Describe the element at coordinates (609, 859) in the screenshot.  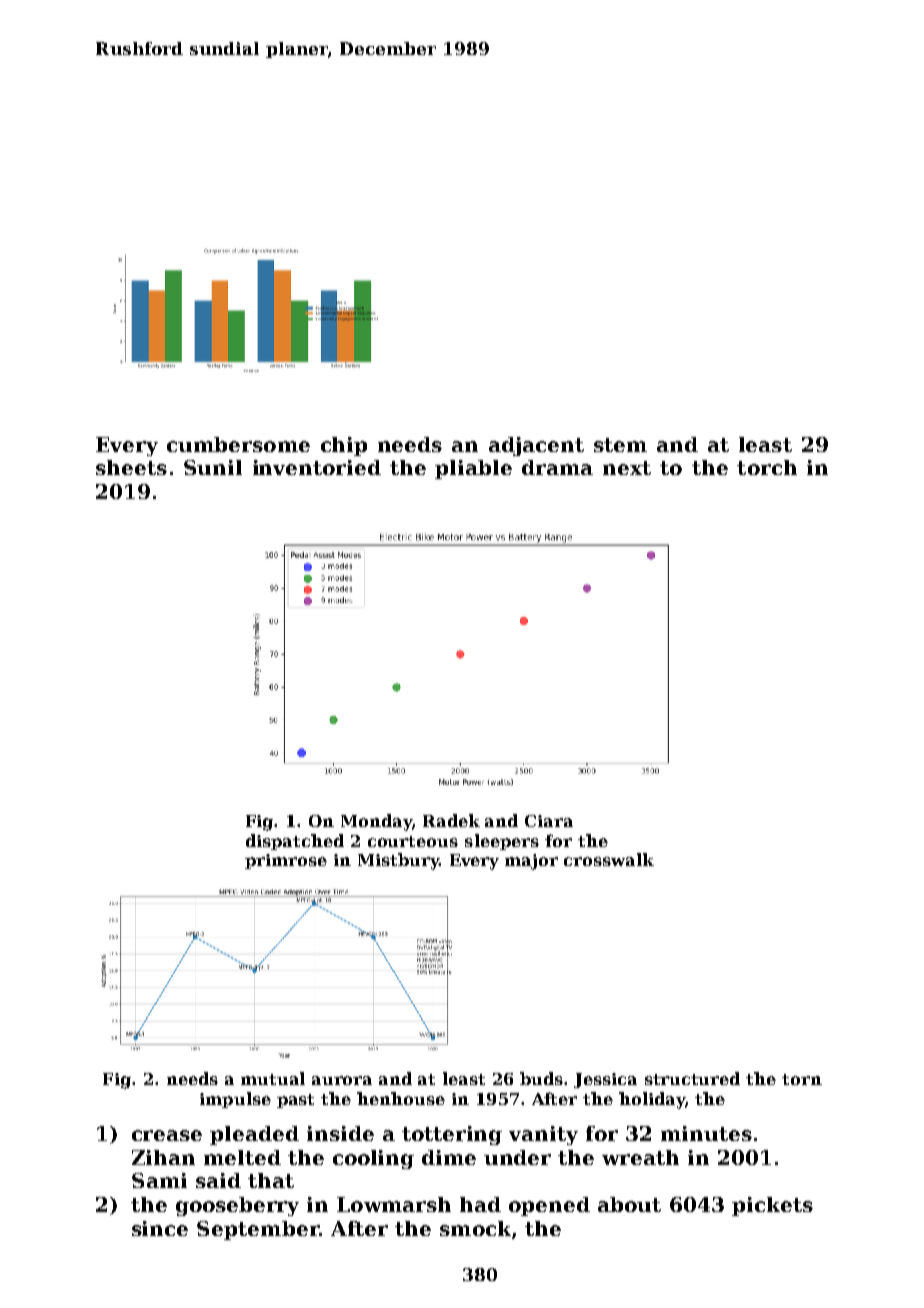
I see `crosswalk` at that location.
